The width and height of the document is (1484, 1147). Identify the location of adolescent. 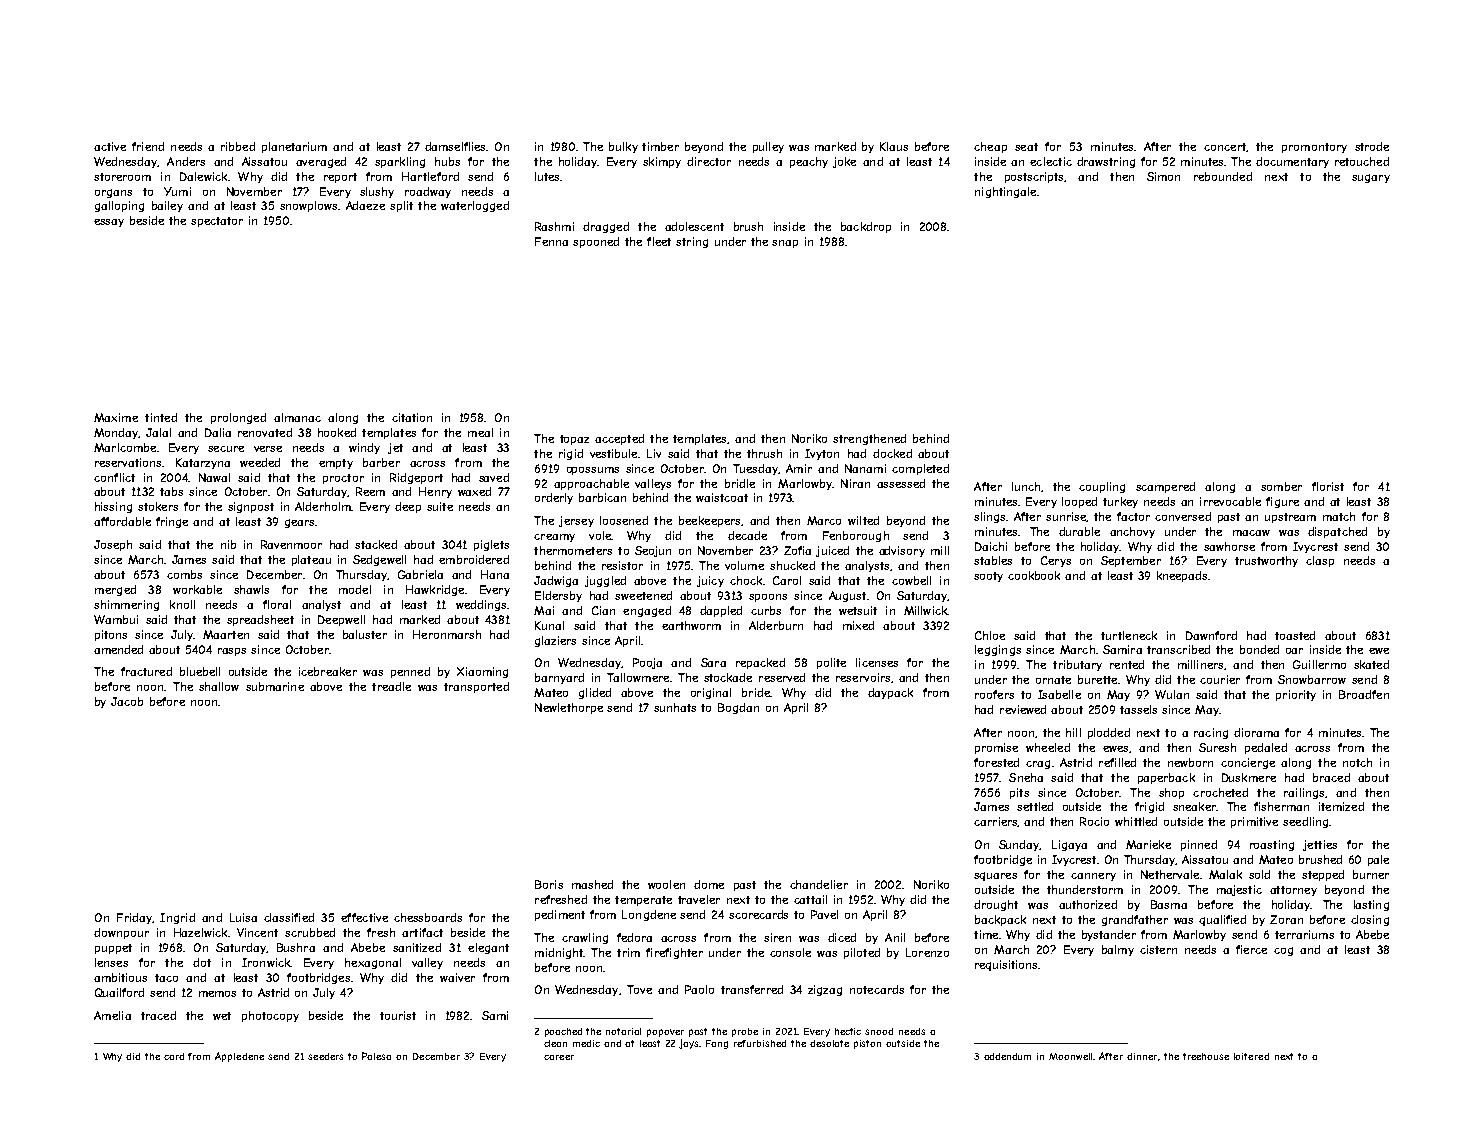
(694, 226).
